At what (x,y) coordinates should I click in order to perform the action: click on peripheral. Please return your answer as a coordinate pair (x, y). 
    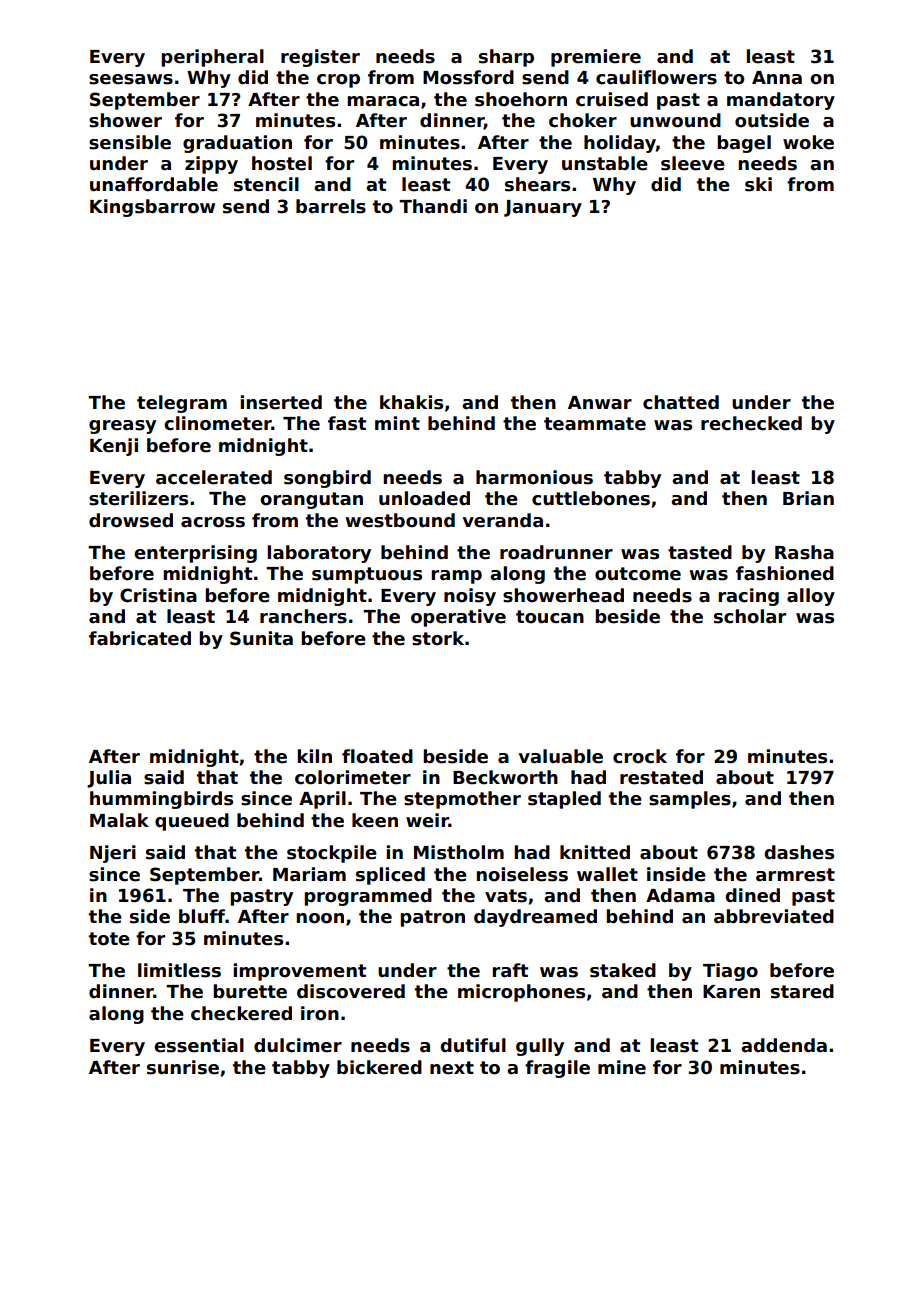
    Looking at the image, I should click on (212, 58).
